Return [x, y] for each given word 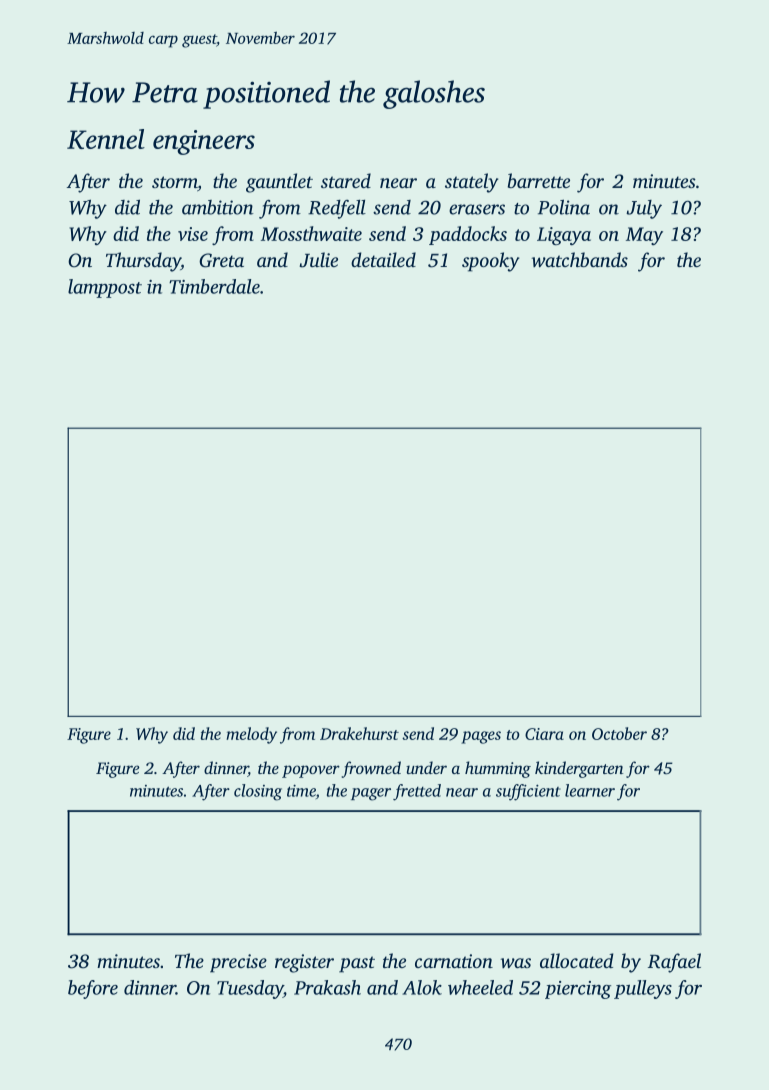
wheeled [480, 987]
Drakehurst [359, 733]
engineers [204, 142]
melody [251, 735]
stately [472, 183]
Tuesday [250, 989]
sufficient [528, 792]
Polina [564, 207]
